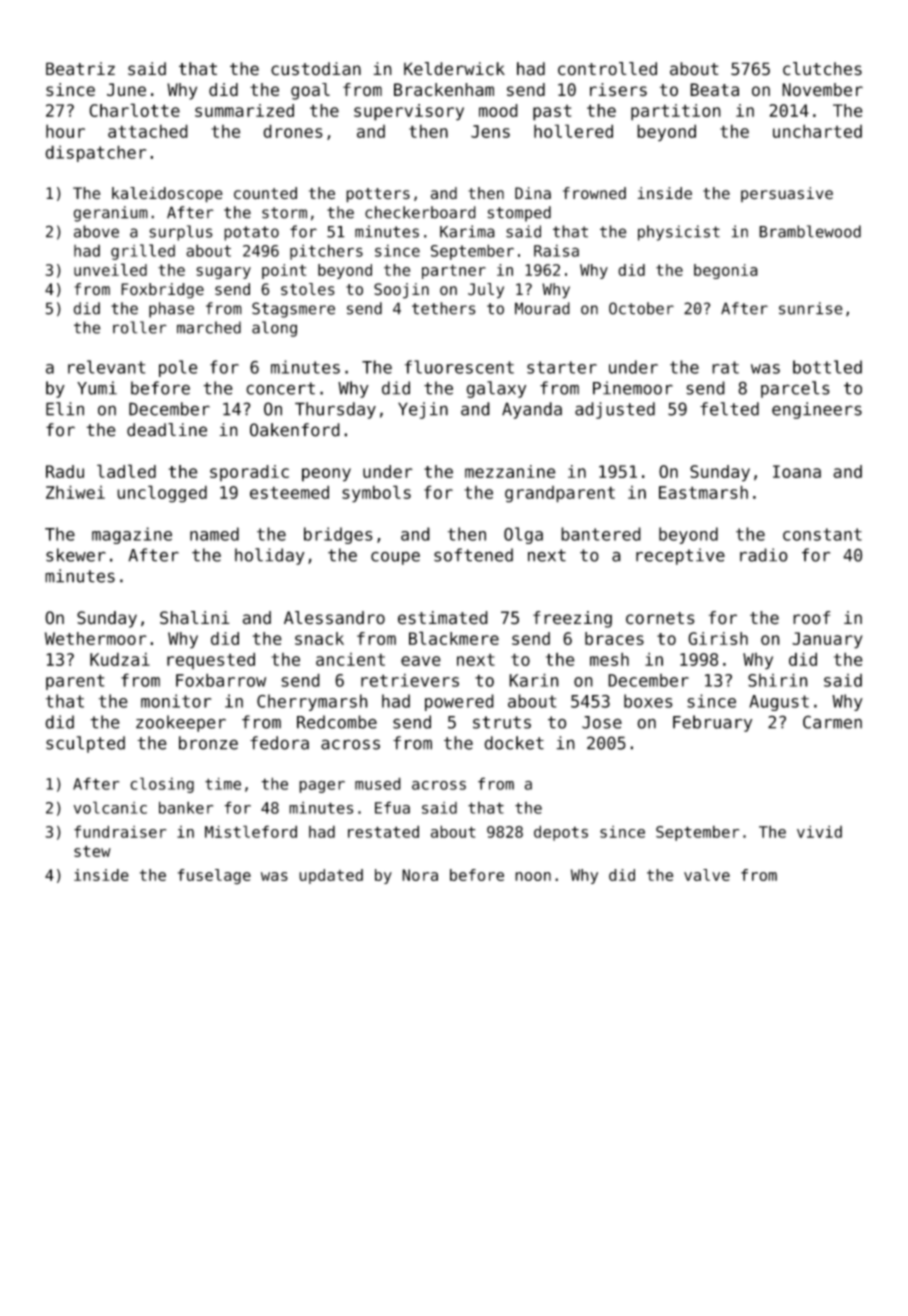 Image resolution: width=908 pixels, height=1316 pixels. I want to click on constant, so click(822, 534).
